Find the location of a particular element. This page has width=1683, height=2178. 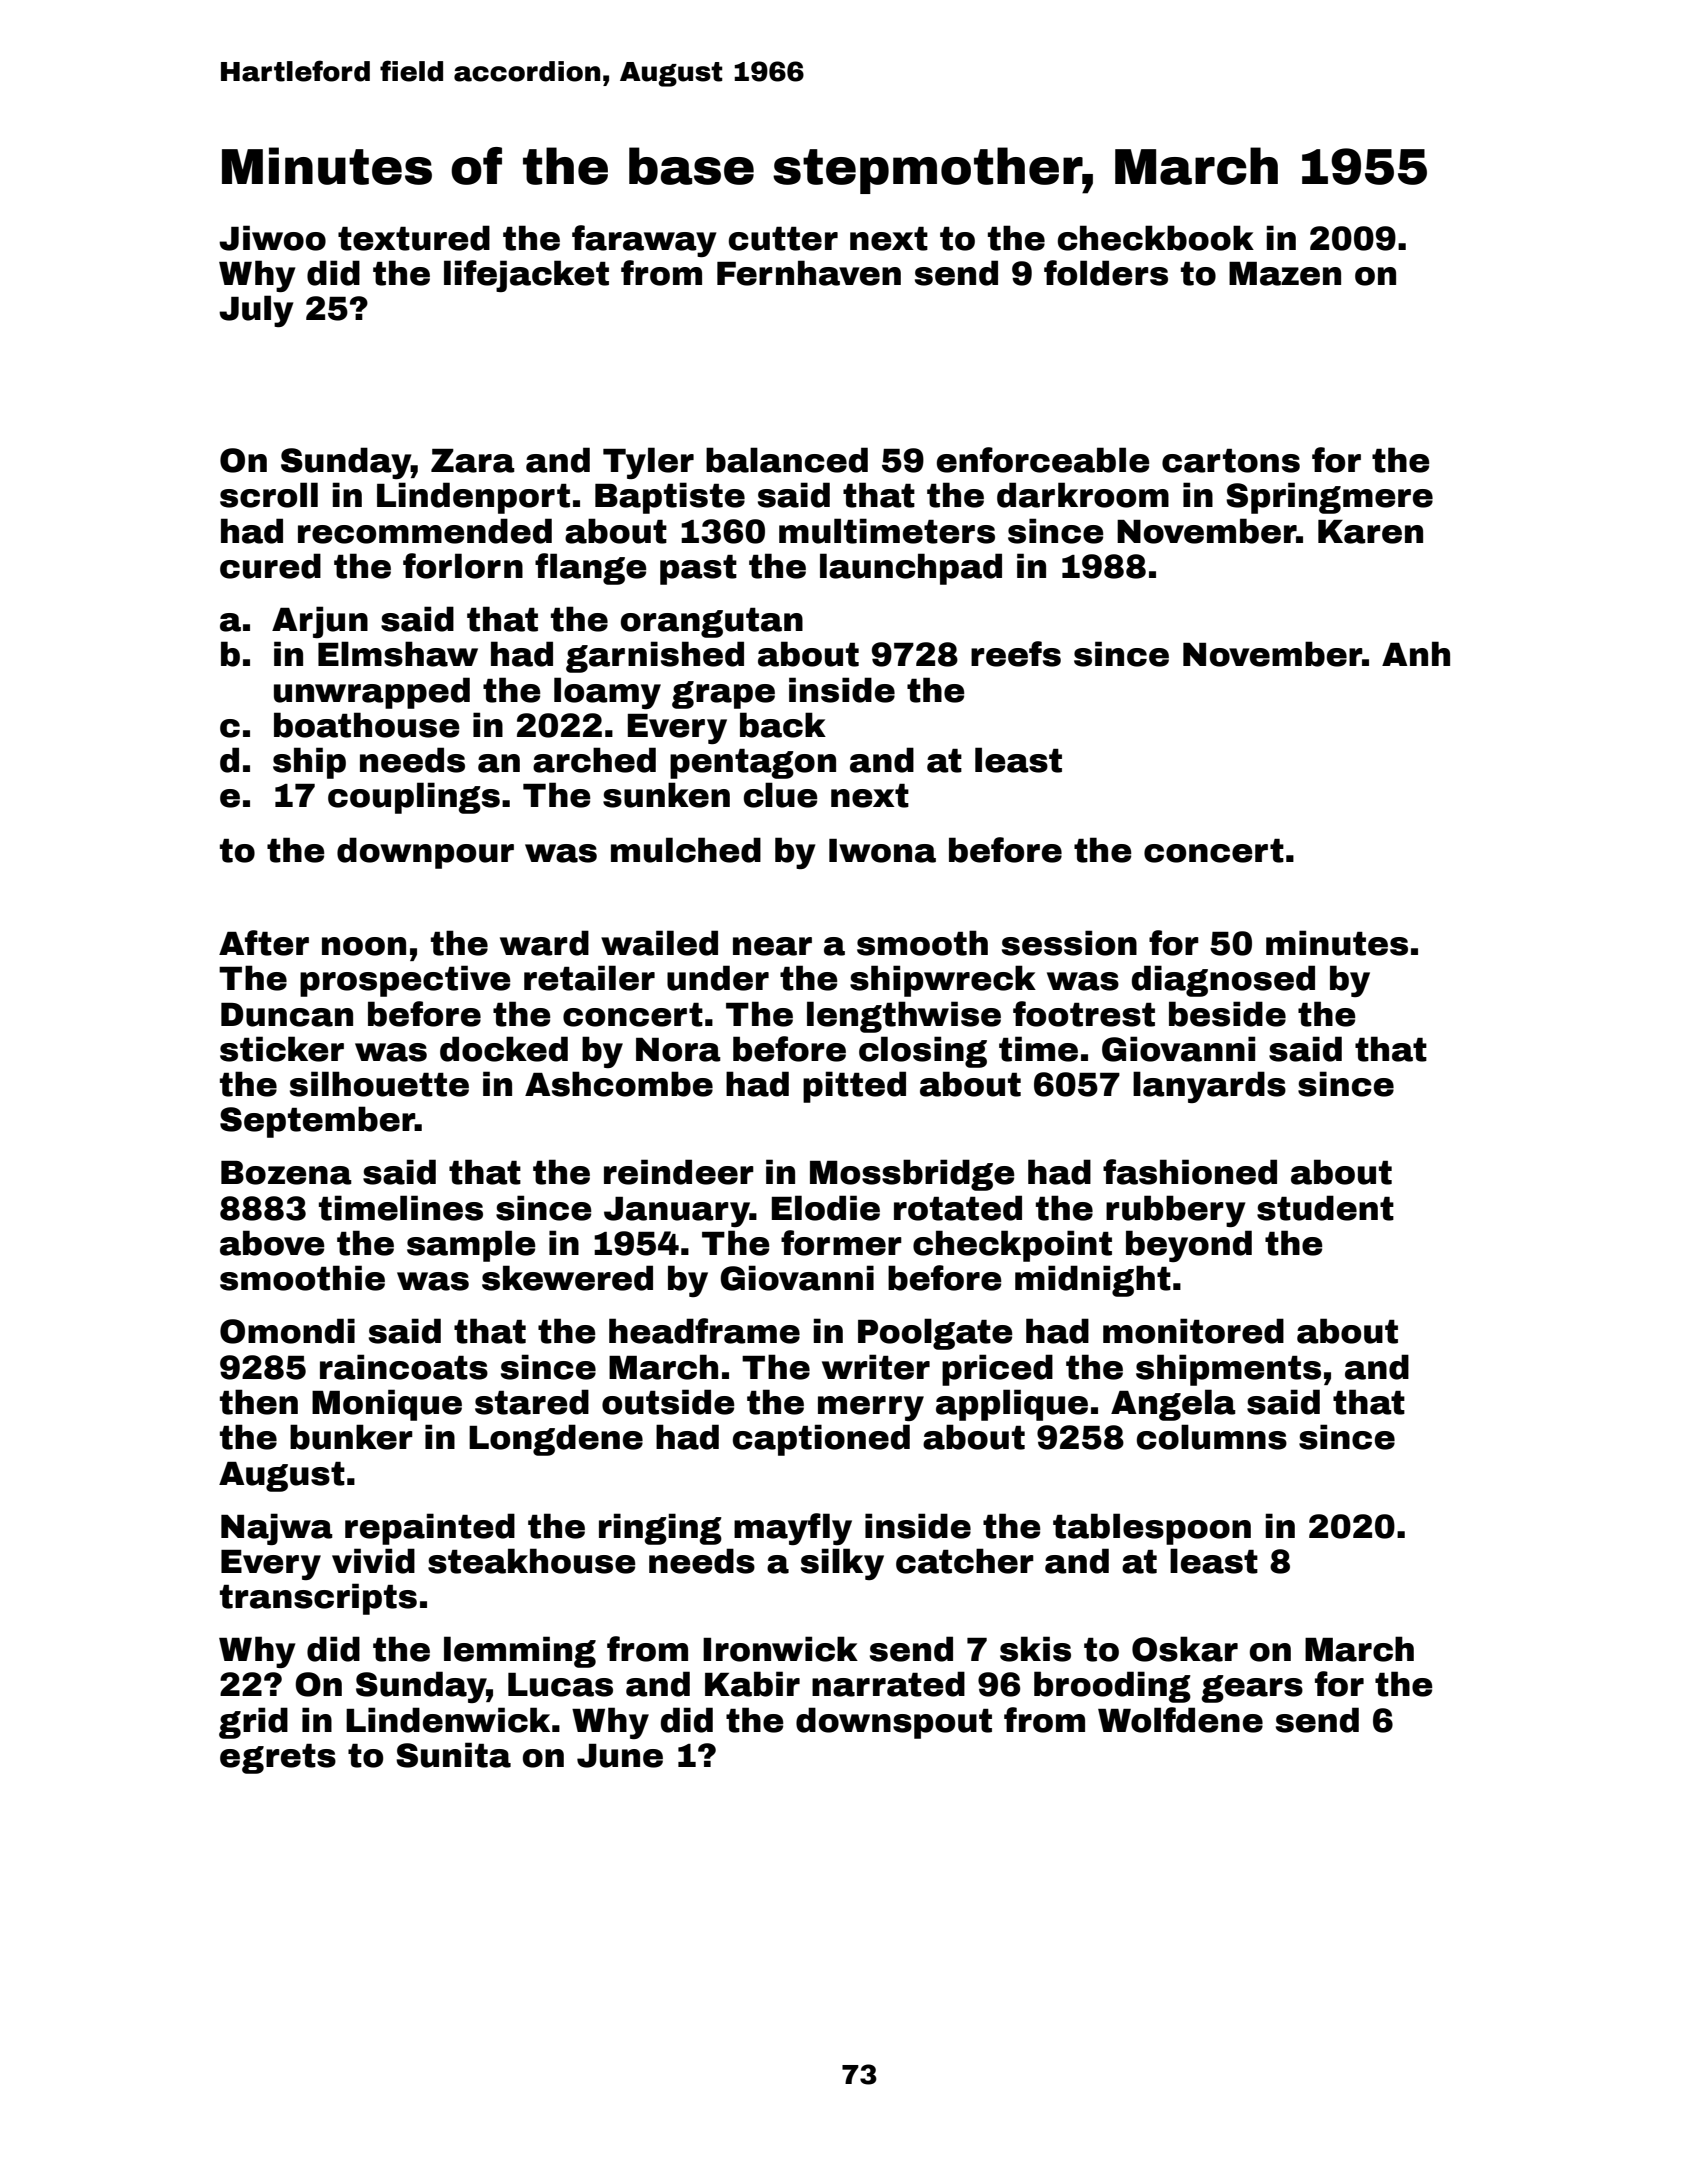

Lindenport is located at coordinates (473, 498).
